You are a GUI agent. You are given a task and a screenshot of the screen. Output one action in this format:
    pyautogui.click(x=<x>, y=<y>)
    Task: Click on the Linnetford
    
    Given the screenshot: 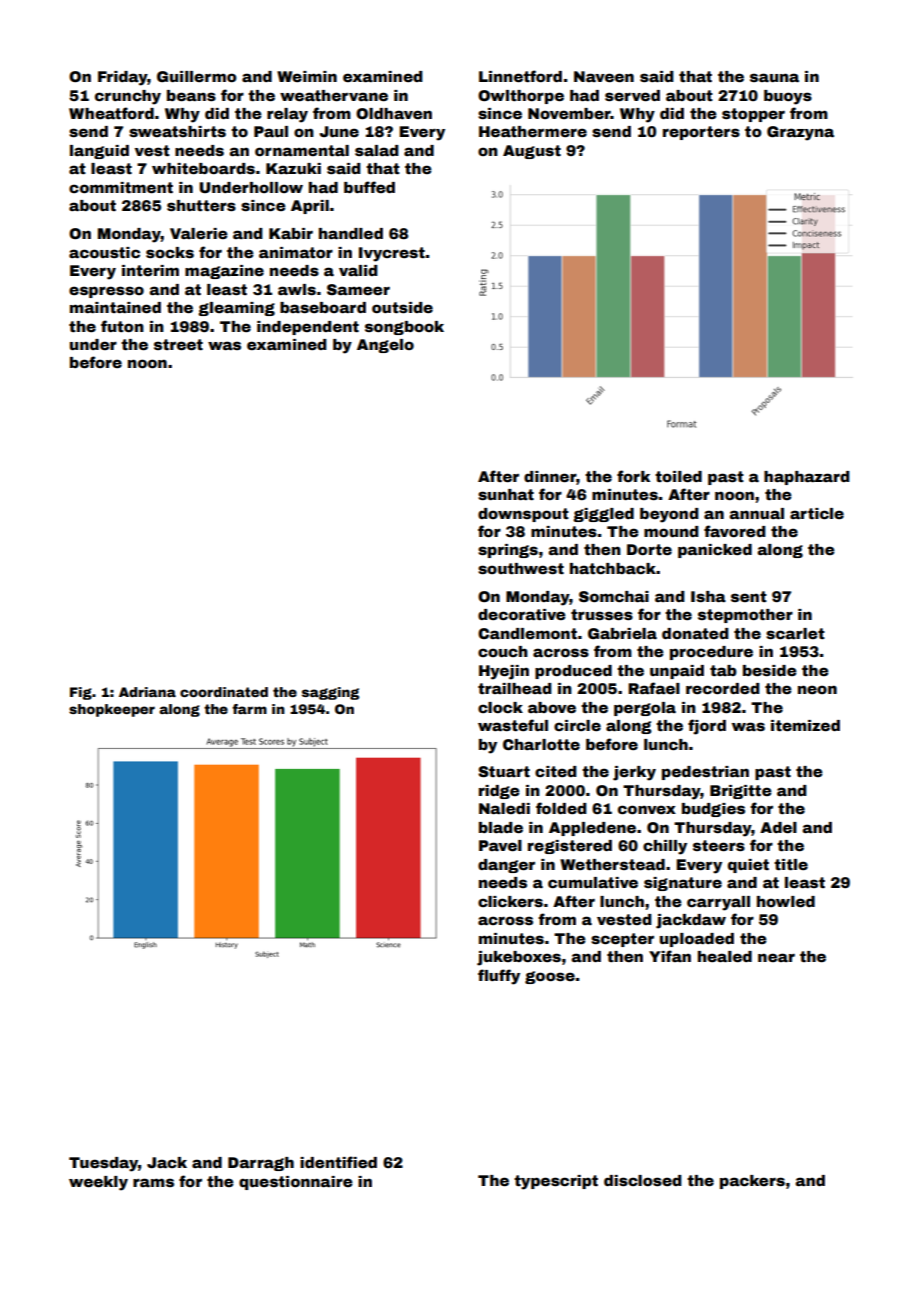 What is the action you would take?
    pyautogui.click(x=520, y=76)
